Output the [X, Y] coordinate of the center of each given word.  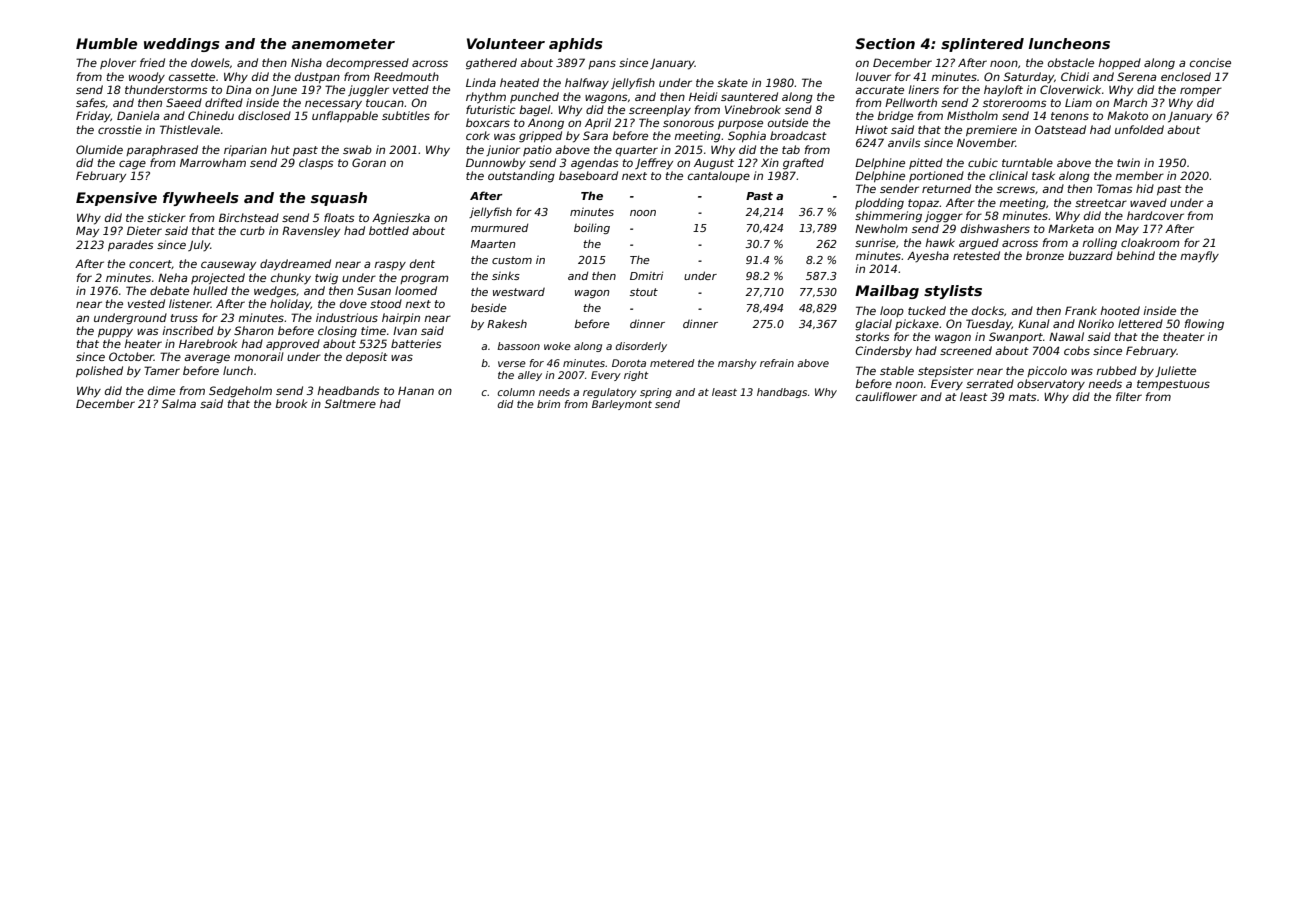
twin [1128, 162]
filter [1129, 396]
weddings [182, 45]
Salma [179, 403]
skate [732, 82]
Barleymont [622, 405]
